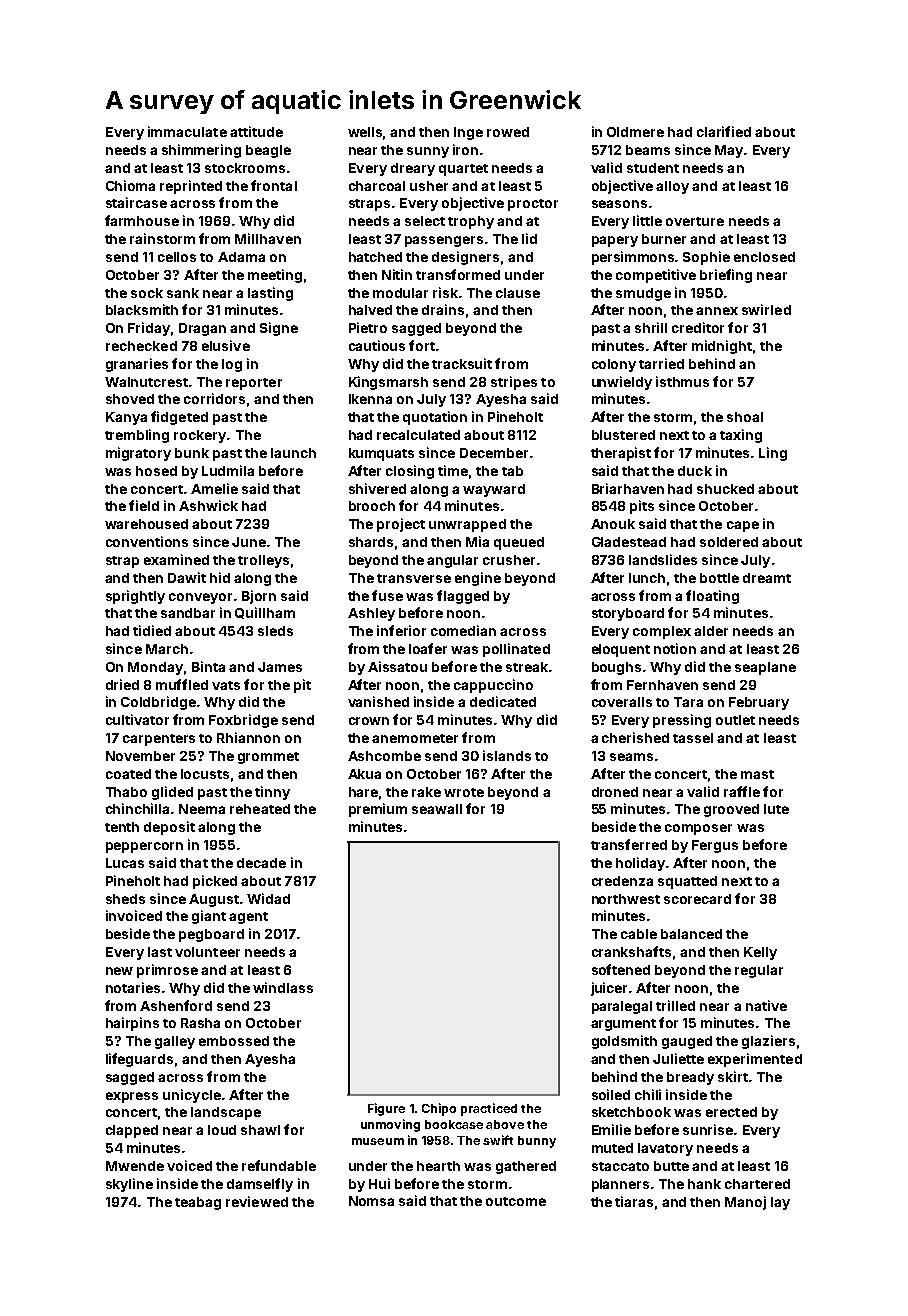 Image resolution: width=908 pixels, height=1316 pixels. What do you see at coordinates (508, 132) in the screenshot?
I see `rowed` at bounding box center [508, 132].
